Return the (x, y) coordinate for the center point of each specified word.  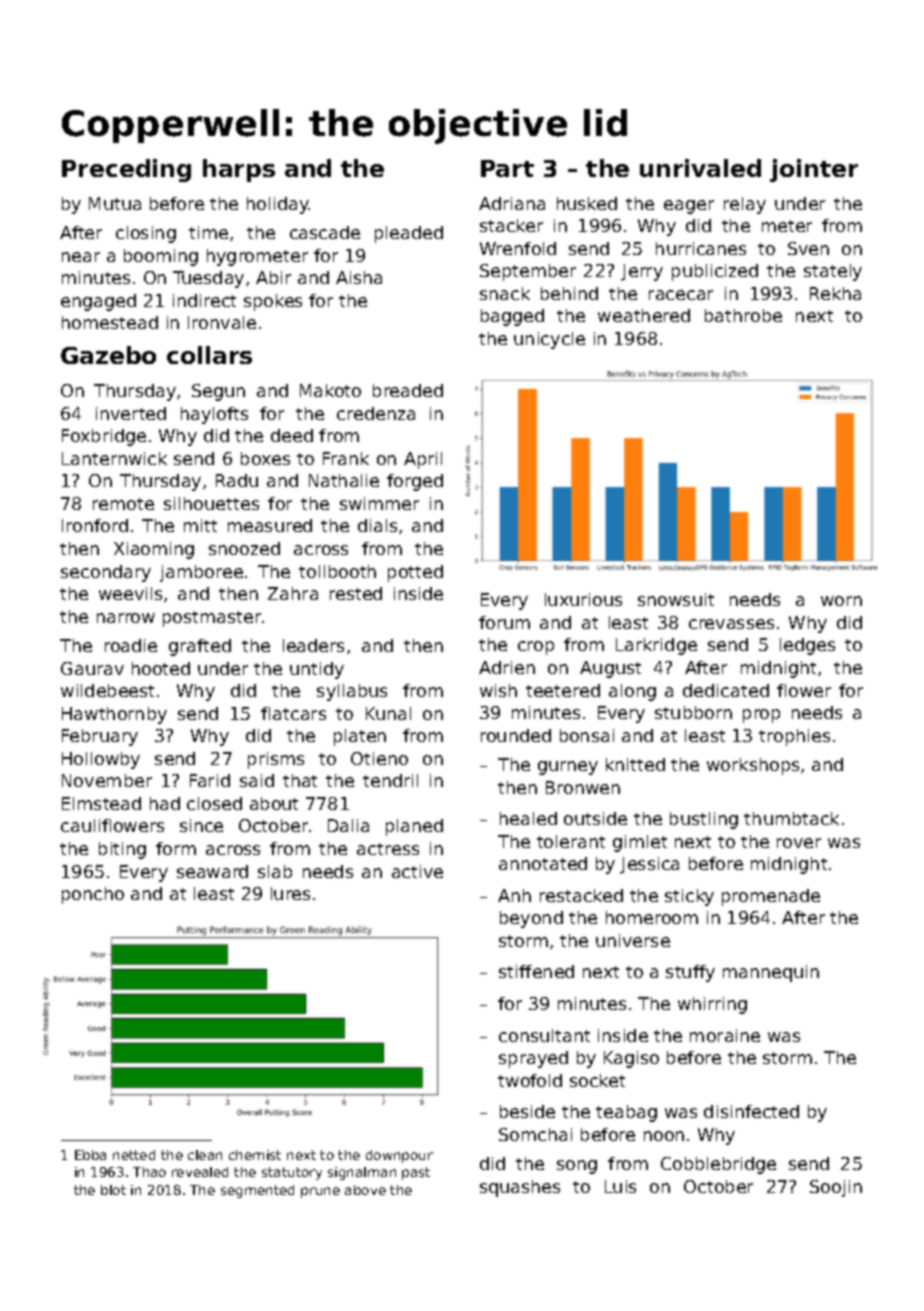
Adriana (512, 203)
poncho (93, 895)
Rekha (835, 293)
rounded (516, 735)
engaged (98, 302)
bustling (704, 820)
